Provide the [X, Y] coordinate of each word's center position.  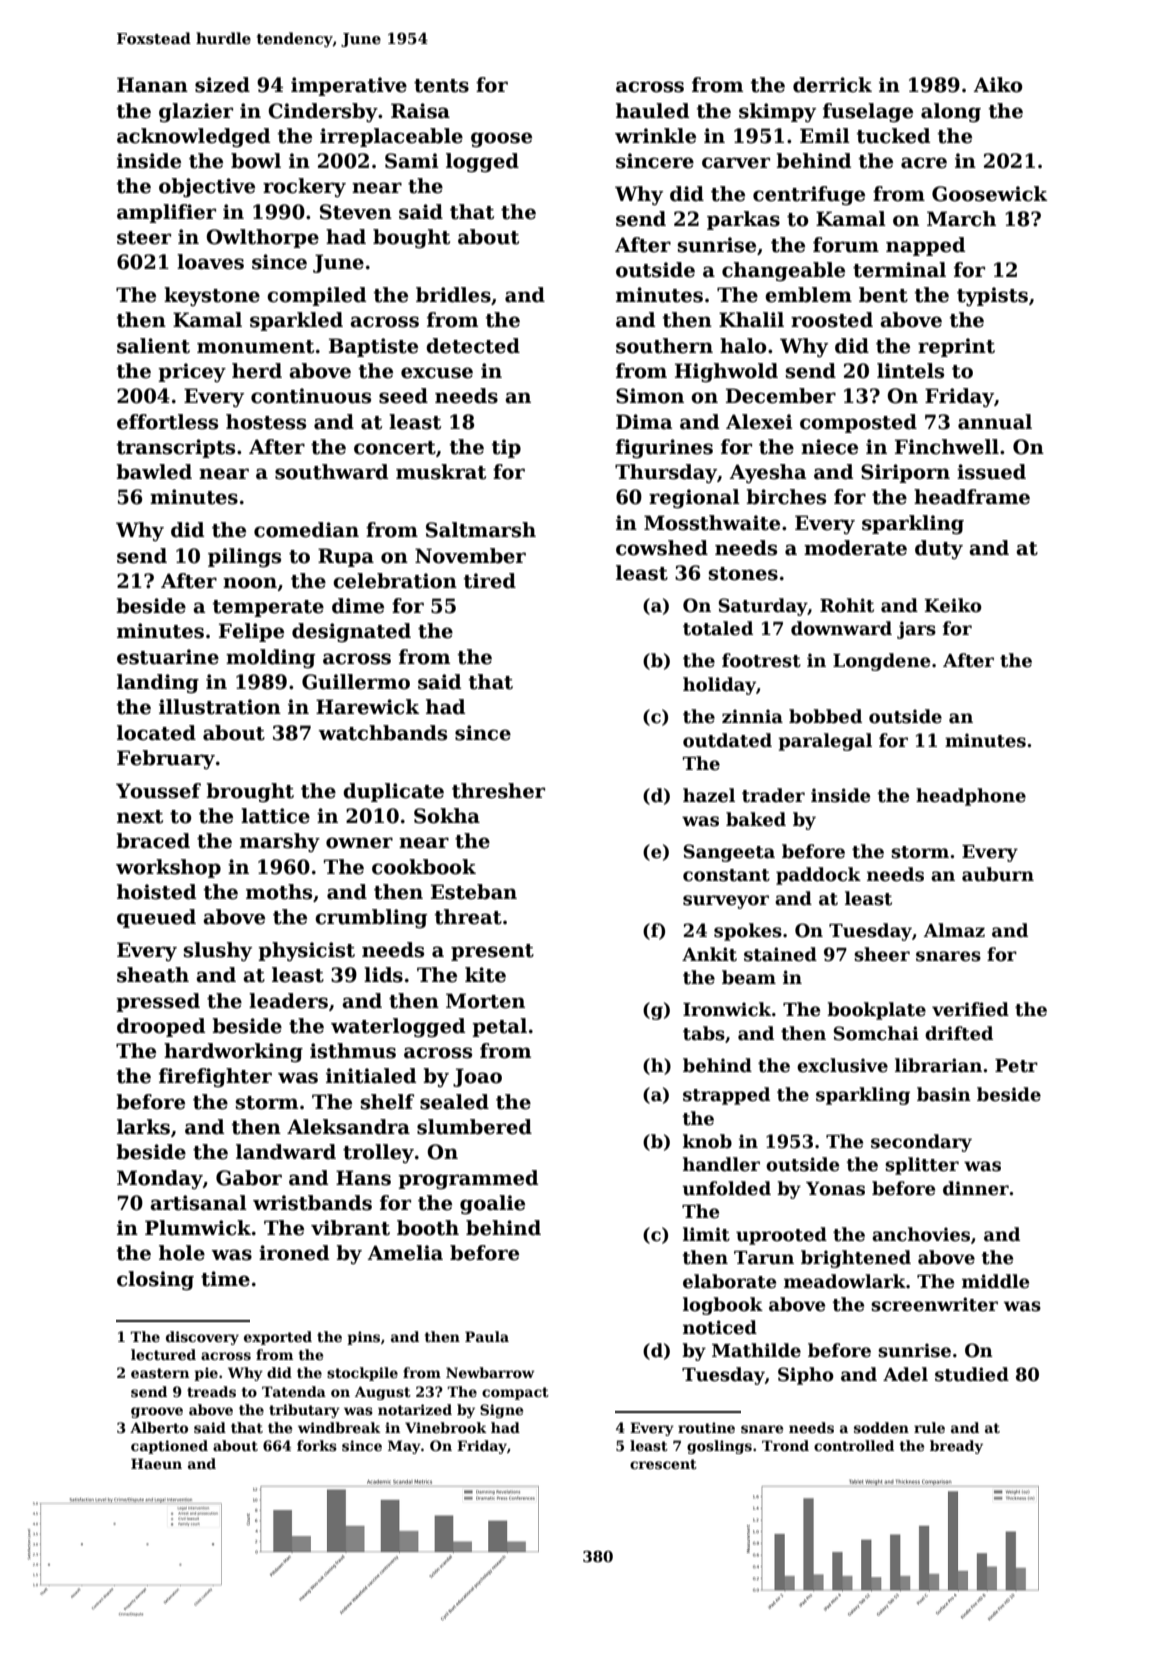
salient [153, 346]
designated [351, 632]
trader [773, 795]
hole [182, 1253]
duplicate [393, 792]
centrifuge [809, 196]
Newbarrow [490, 1372]
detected [473, 346]
